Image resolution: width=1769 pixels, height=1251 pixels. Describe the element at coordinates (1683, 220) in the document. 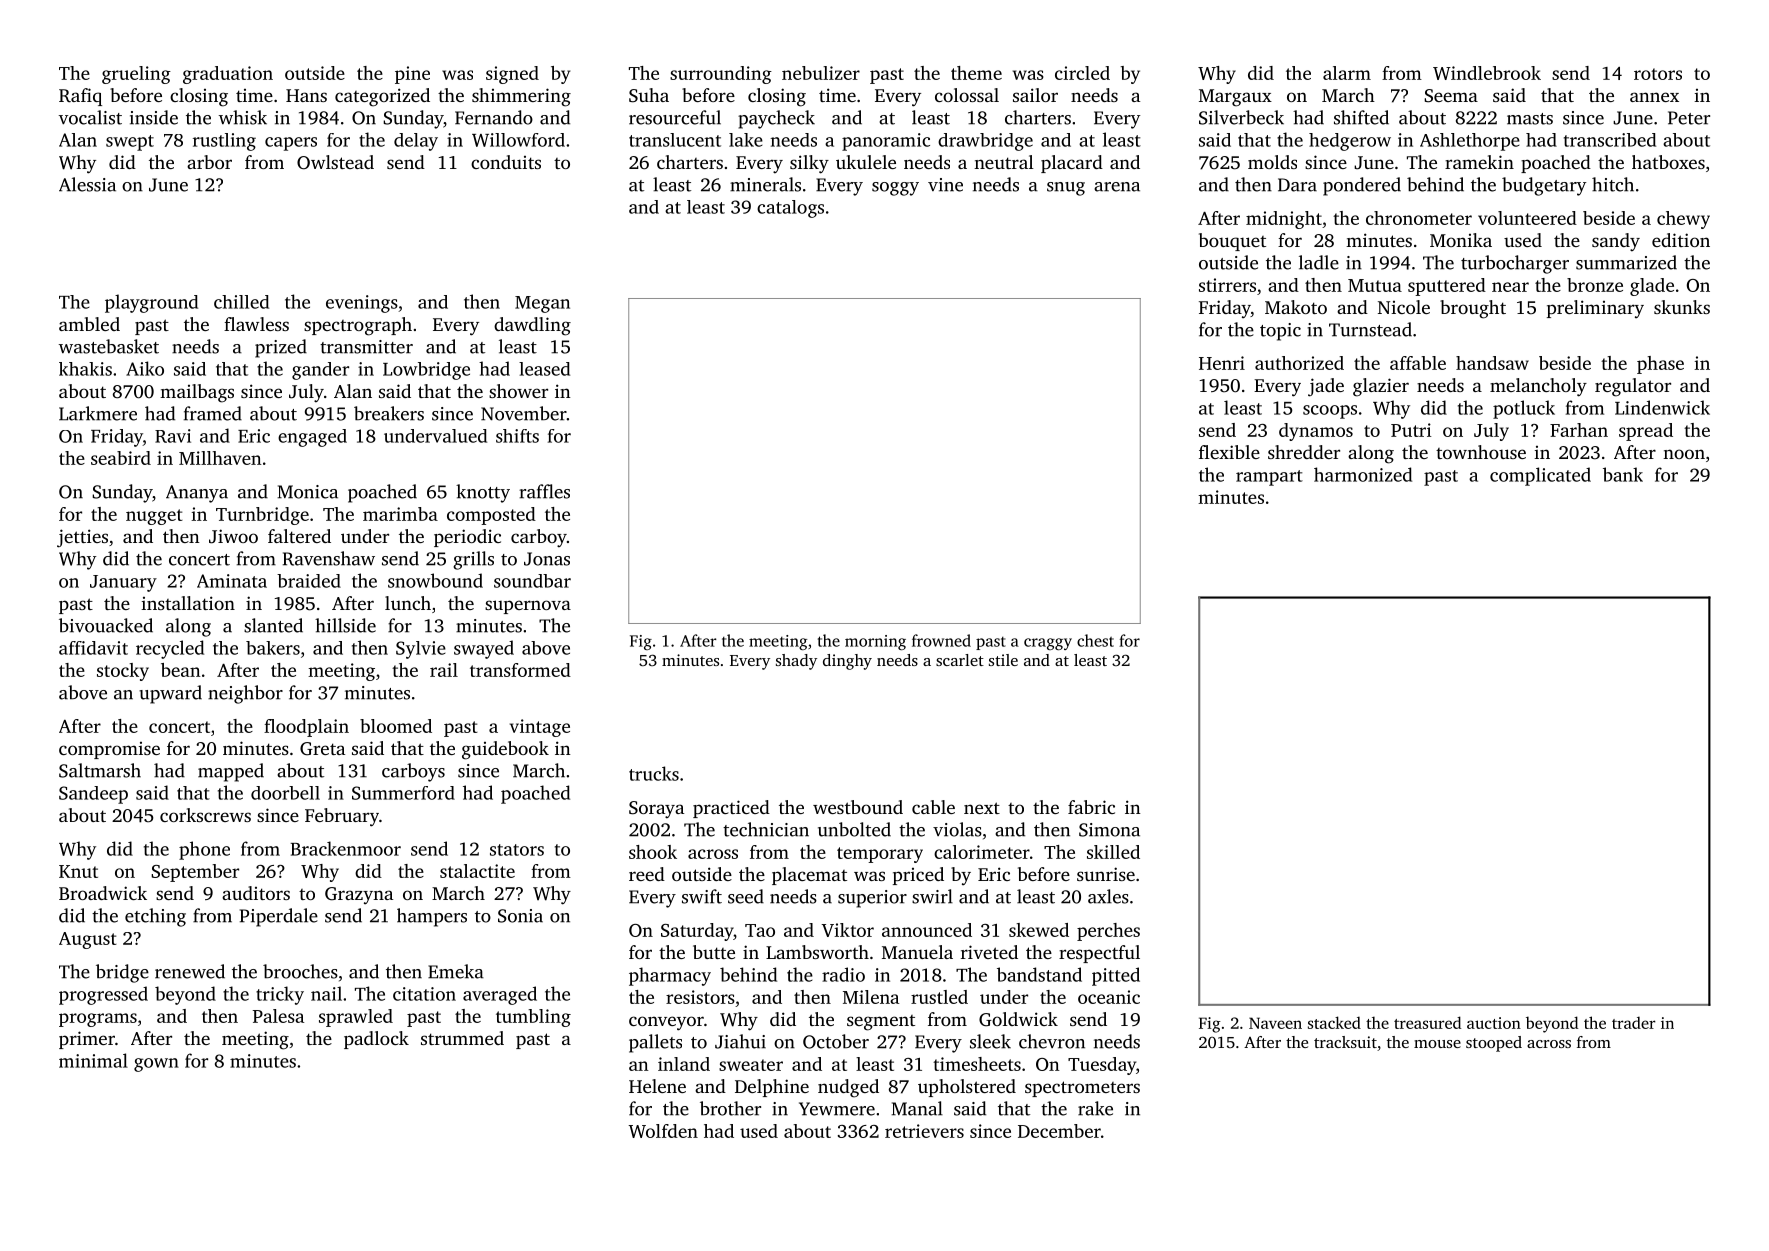

I see `chewy` at that location.
